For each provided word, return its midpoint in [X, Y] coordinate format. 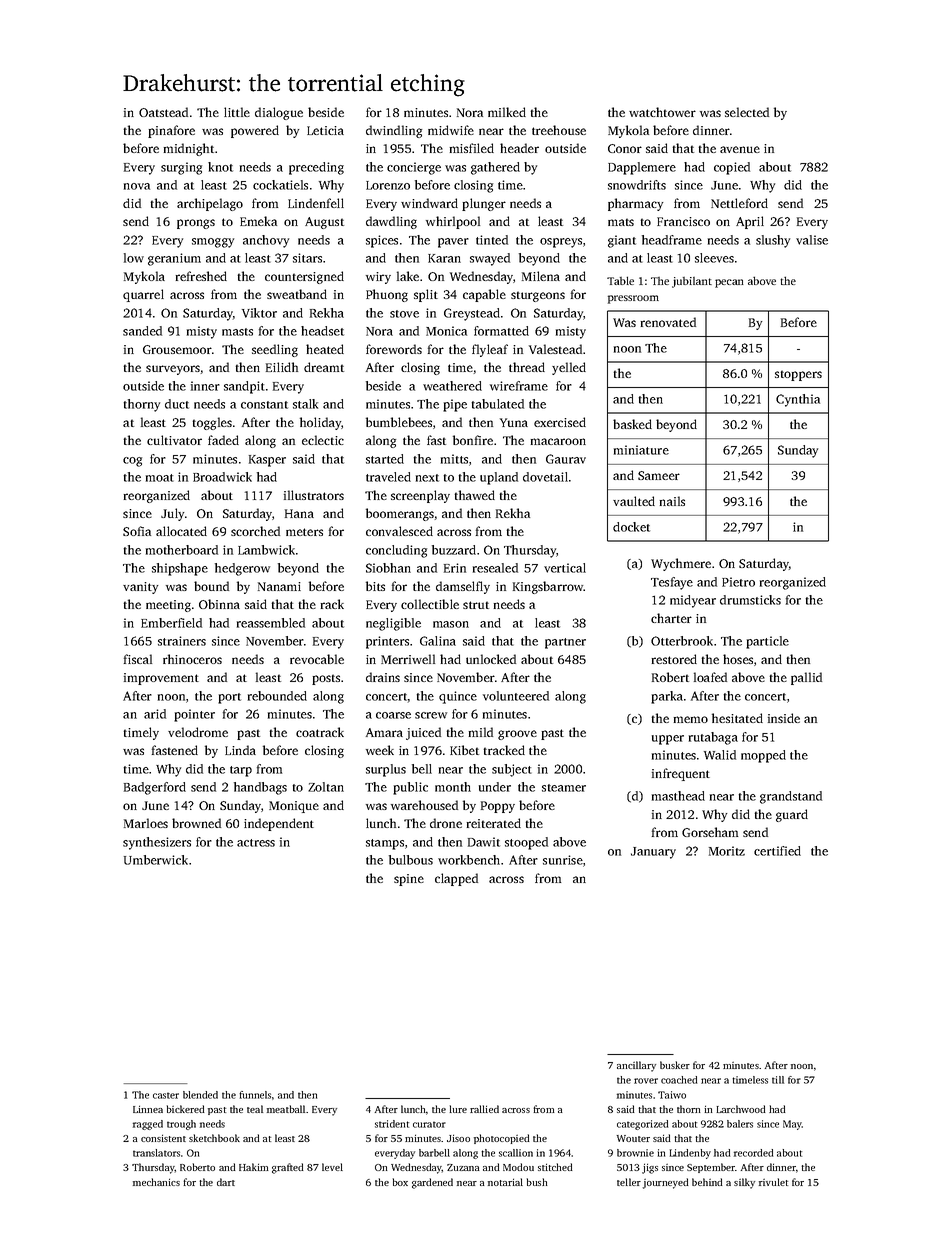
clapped [456, 879]
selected [747, 112]
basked [632, 424]
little [237, 112]
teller [629, 1182]
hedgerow [242, 569]
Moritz [727, 851]
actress [256, 843]
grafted [288, 1168]
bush [537, 1182]
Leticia [325, 130]
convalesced [399, 531]
